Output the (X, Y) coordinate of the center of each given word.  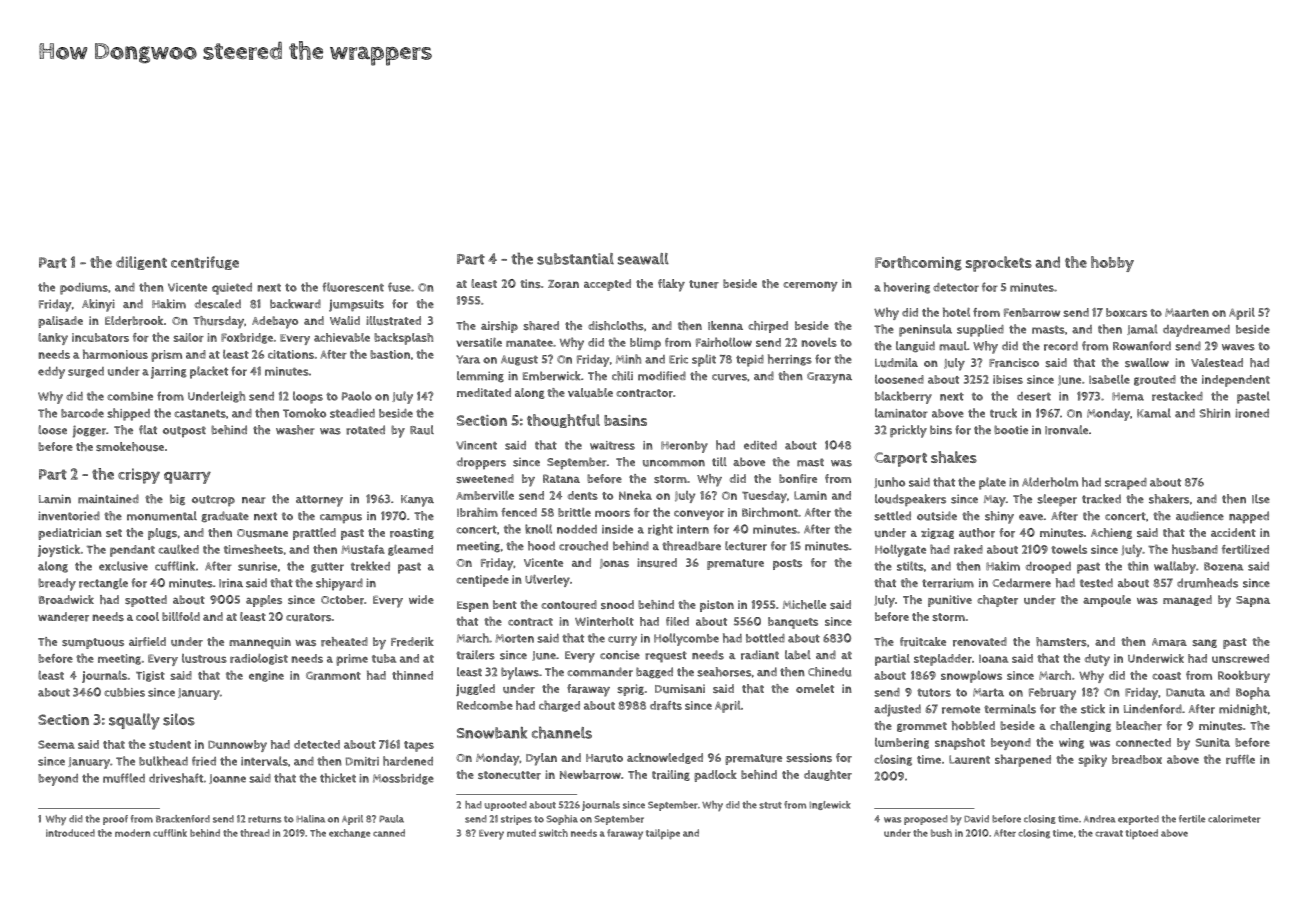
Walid (345, 320)
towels (1069, 549)
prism (166, 356)
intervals (264, 761)
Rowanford (1142, 346)
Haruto (604, 758)
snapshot (960, 744)
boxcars (1126, 312)
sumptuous (93, 643)
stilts (910, 566)
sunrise (257, 566)
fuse (399, 287)
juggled (475, 690)
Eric (678, 359)
